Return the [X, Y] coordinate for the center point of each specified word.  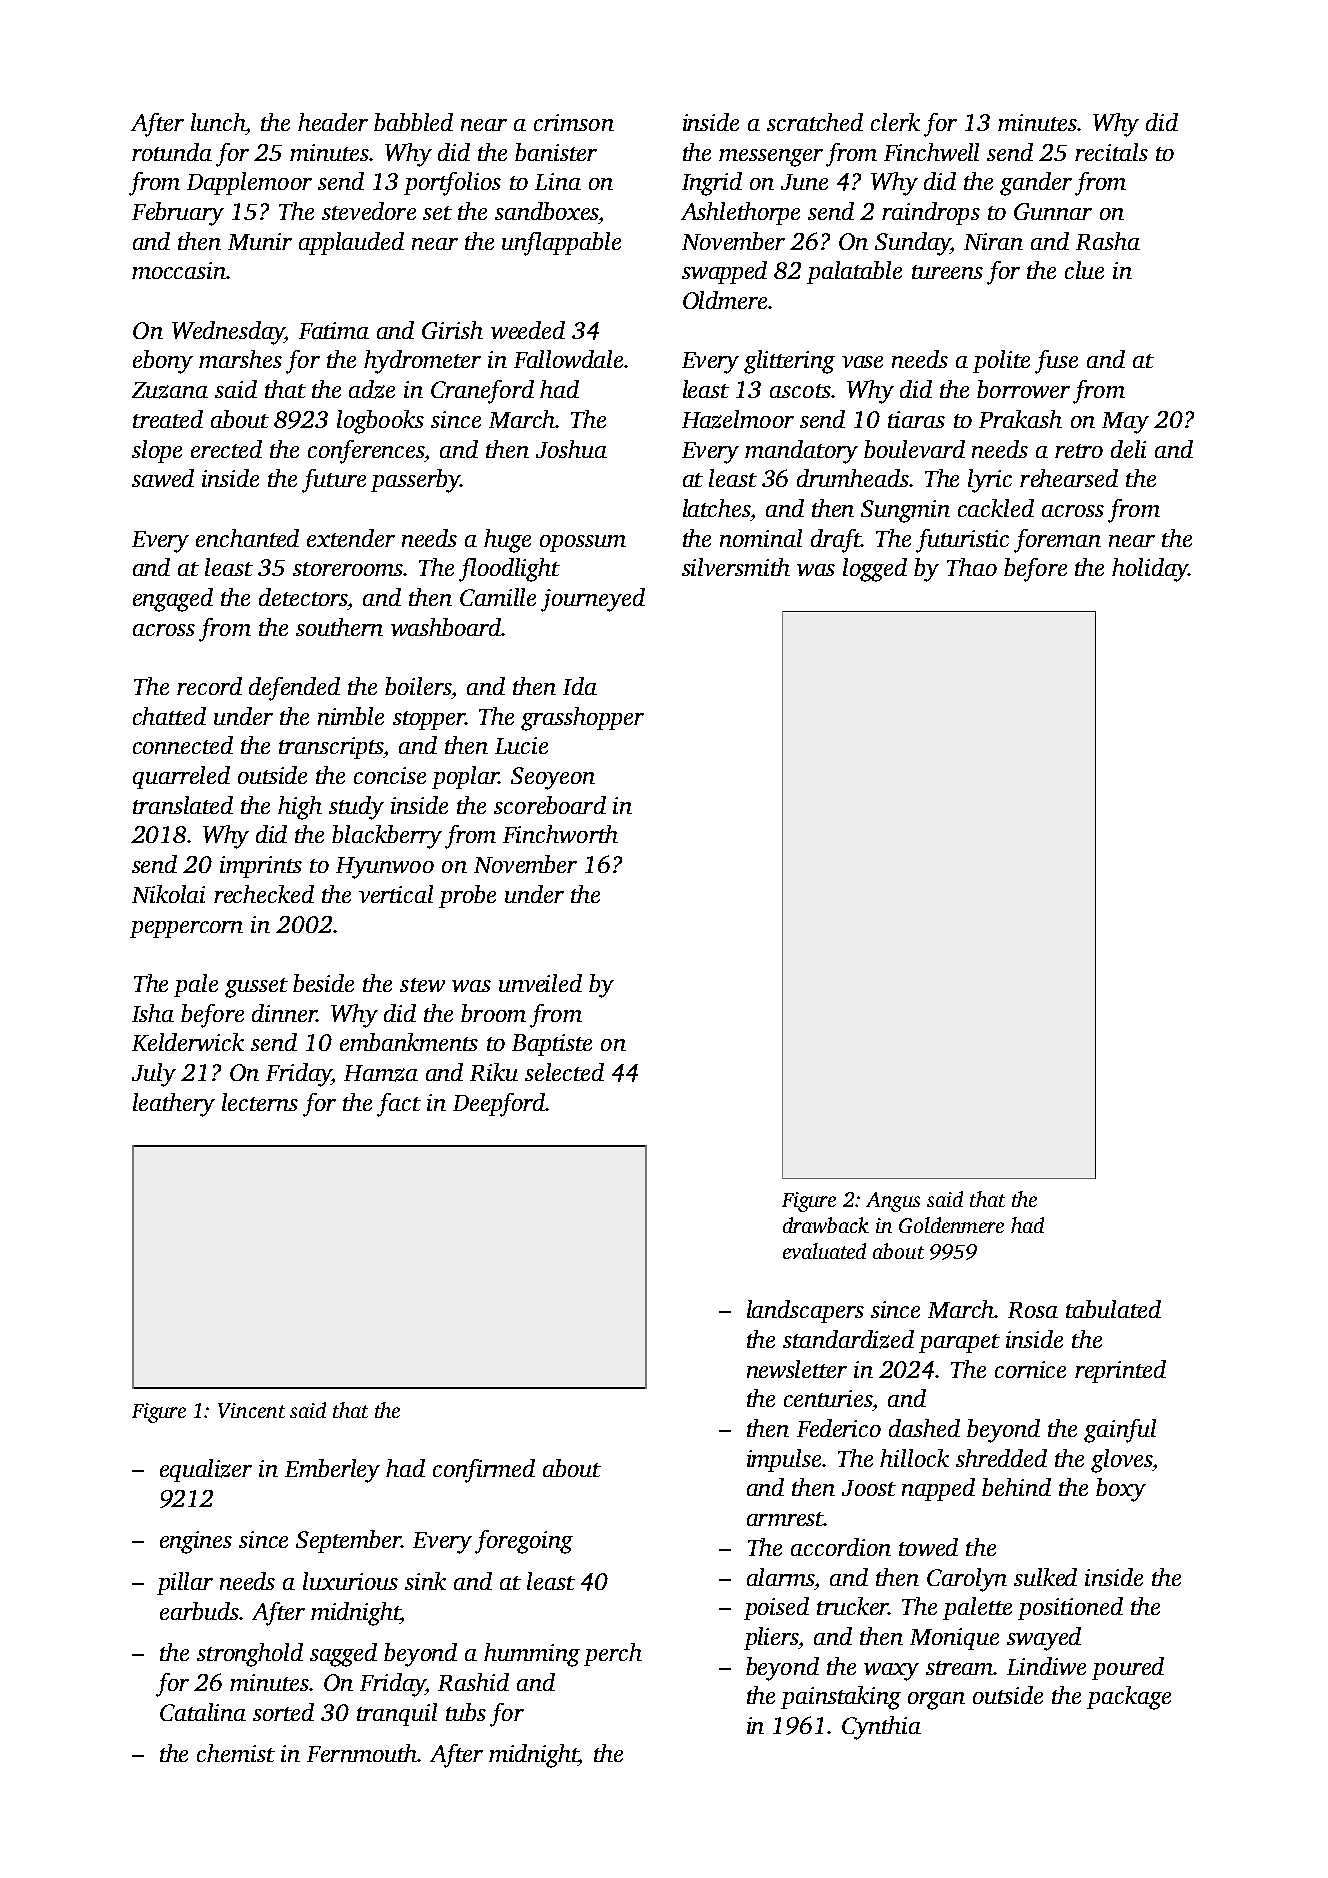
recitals [1111, 152]
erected [226, 449]
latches [717, 508]
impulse [784, 1460]
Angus [893, 1202]
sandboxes [546, 211]
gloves [1121, 1461]
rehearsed [1069, 478]
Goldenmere [951, 1225]
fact [399, 1105]
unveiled [540, 983]
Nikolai [168, 894]
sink [425, 1581]
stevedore [369, 211]
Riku [494, 1072]
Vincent [251, 1410]
